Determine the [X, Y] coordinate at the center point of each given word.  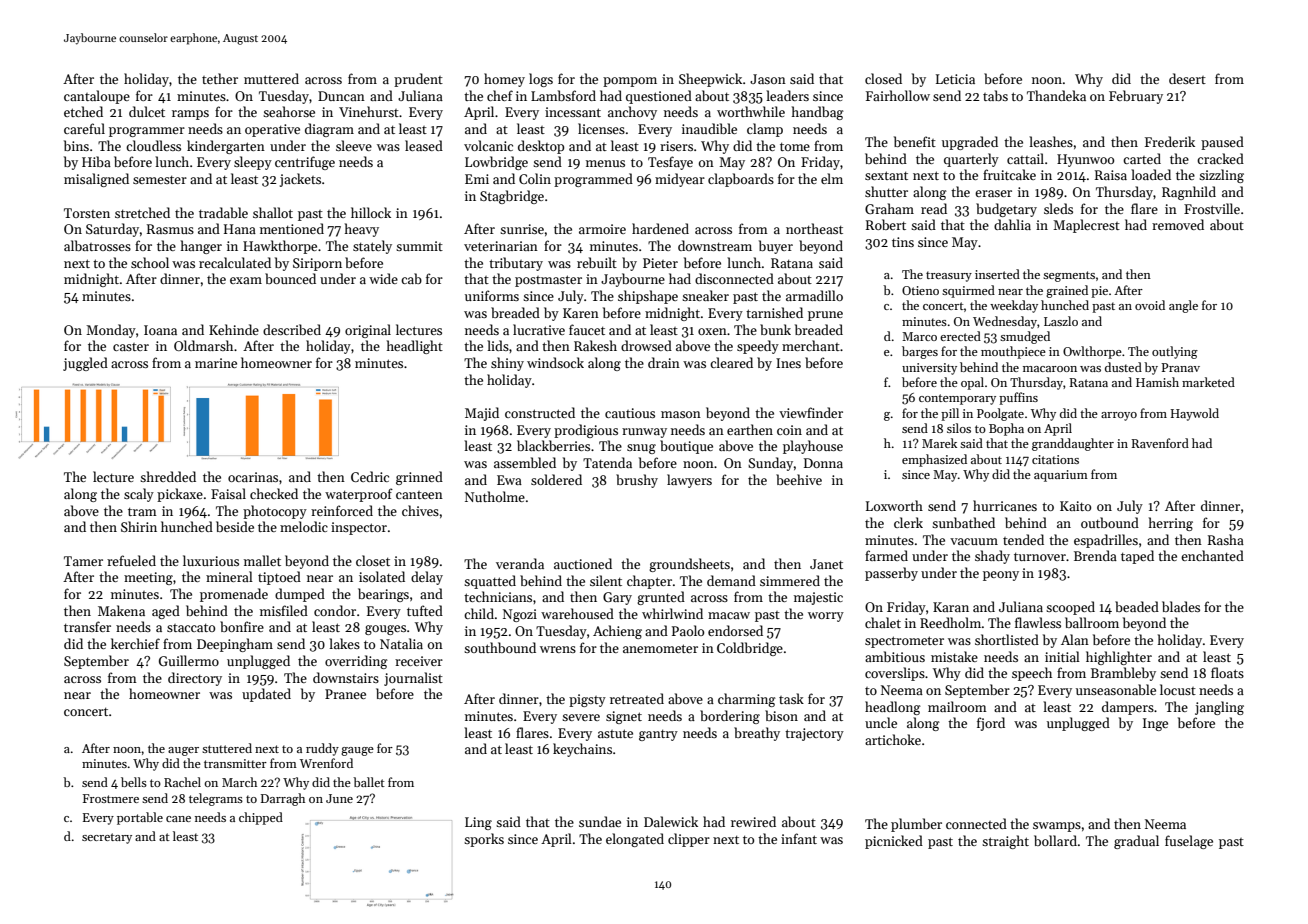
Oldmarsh [203, 345]
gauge [357, 751]
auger [183, 751]
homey [504, 80]
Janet [826, 564]
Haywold [1195, 414]
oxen [712, 331]
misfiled [284, 610]
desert [1187, 78]
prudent [418, 80]
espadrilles [1106, 541]
